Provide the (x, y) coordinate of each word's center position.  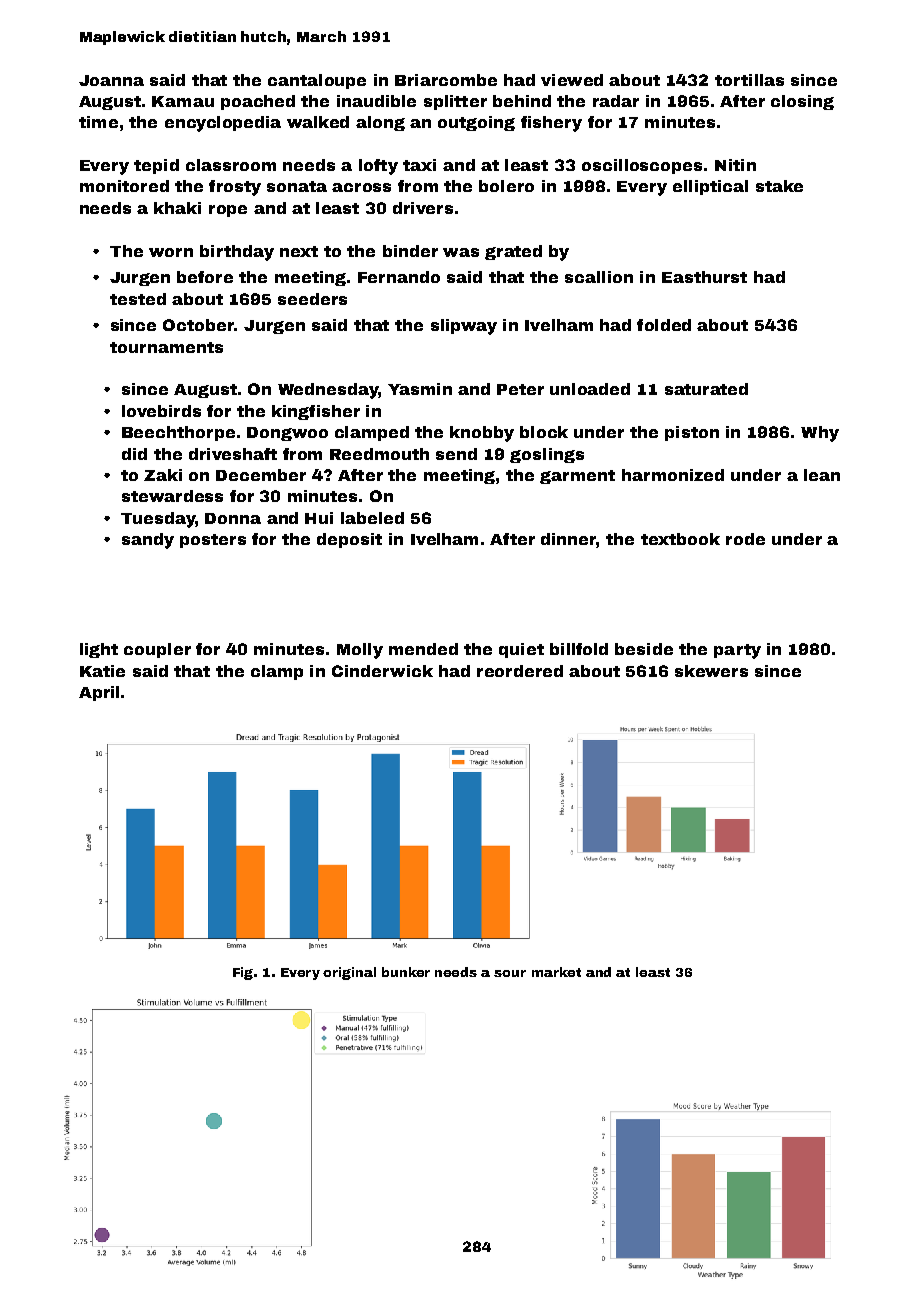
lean (822, 475)
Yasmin (420, 389)
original (349, 973)
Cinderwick (382, 671)
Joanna (111, 80)
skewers (711, 671)
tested (138, 299)
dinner (568, 539)
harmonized (673, 475)
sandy (148, 541)
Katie (102, 671)
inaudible (376, 101)
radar (616, 101)
